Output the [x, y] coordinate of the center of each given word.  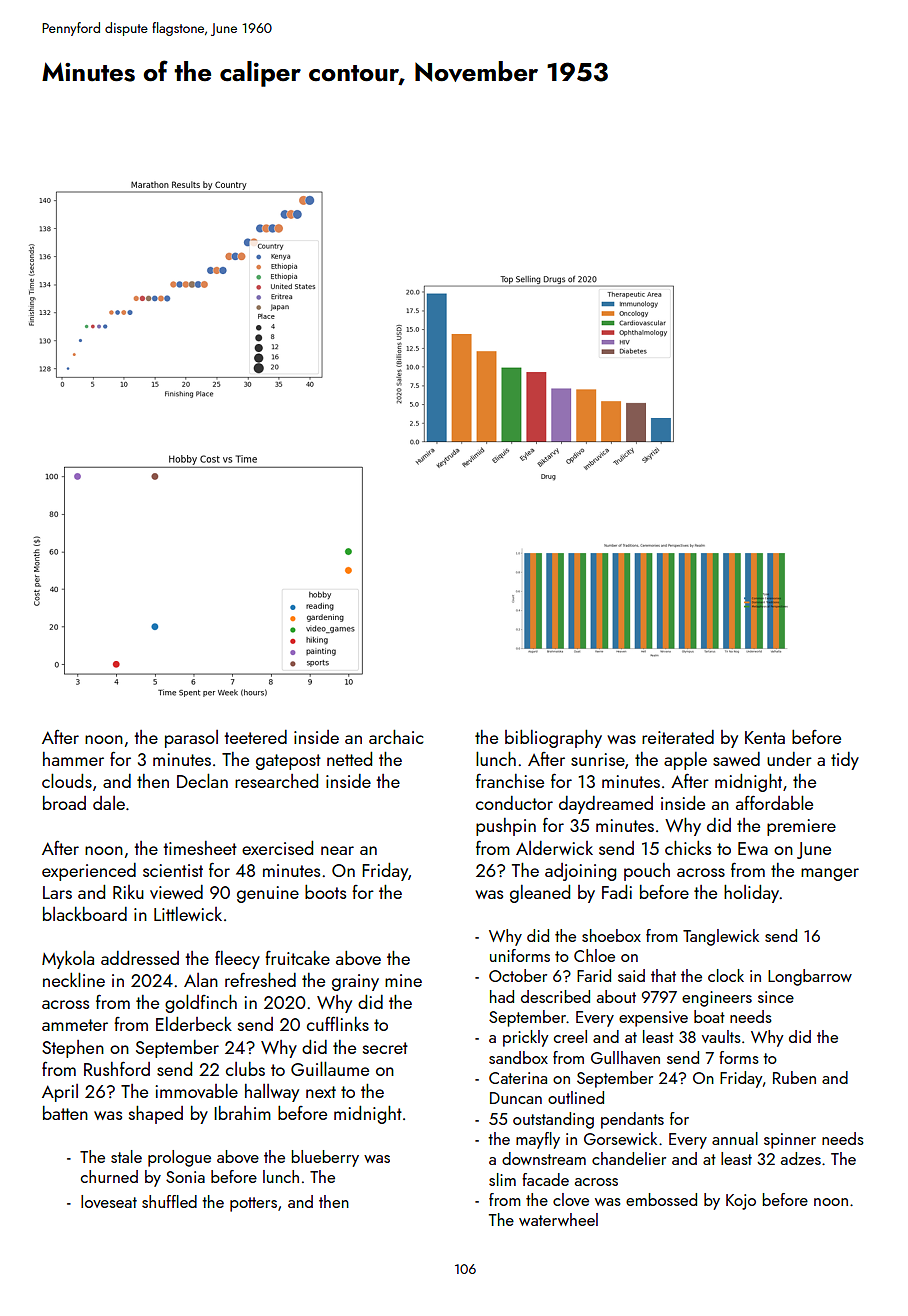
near [337, 850]
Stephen [73, 1049]
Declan [202, 780]
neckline [74, 979]
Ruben [794, 1077]
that [663, 975]
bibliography [553, 739]
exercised [277, 848]
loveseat [109, 1201]
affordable [774, 802]
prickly [525, 1038]
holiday [751, 894]
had [502, 996]
